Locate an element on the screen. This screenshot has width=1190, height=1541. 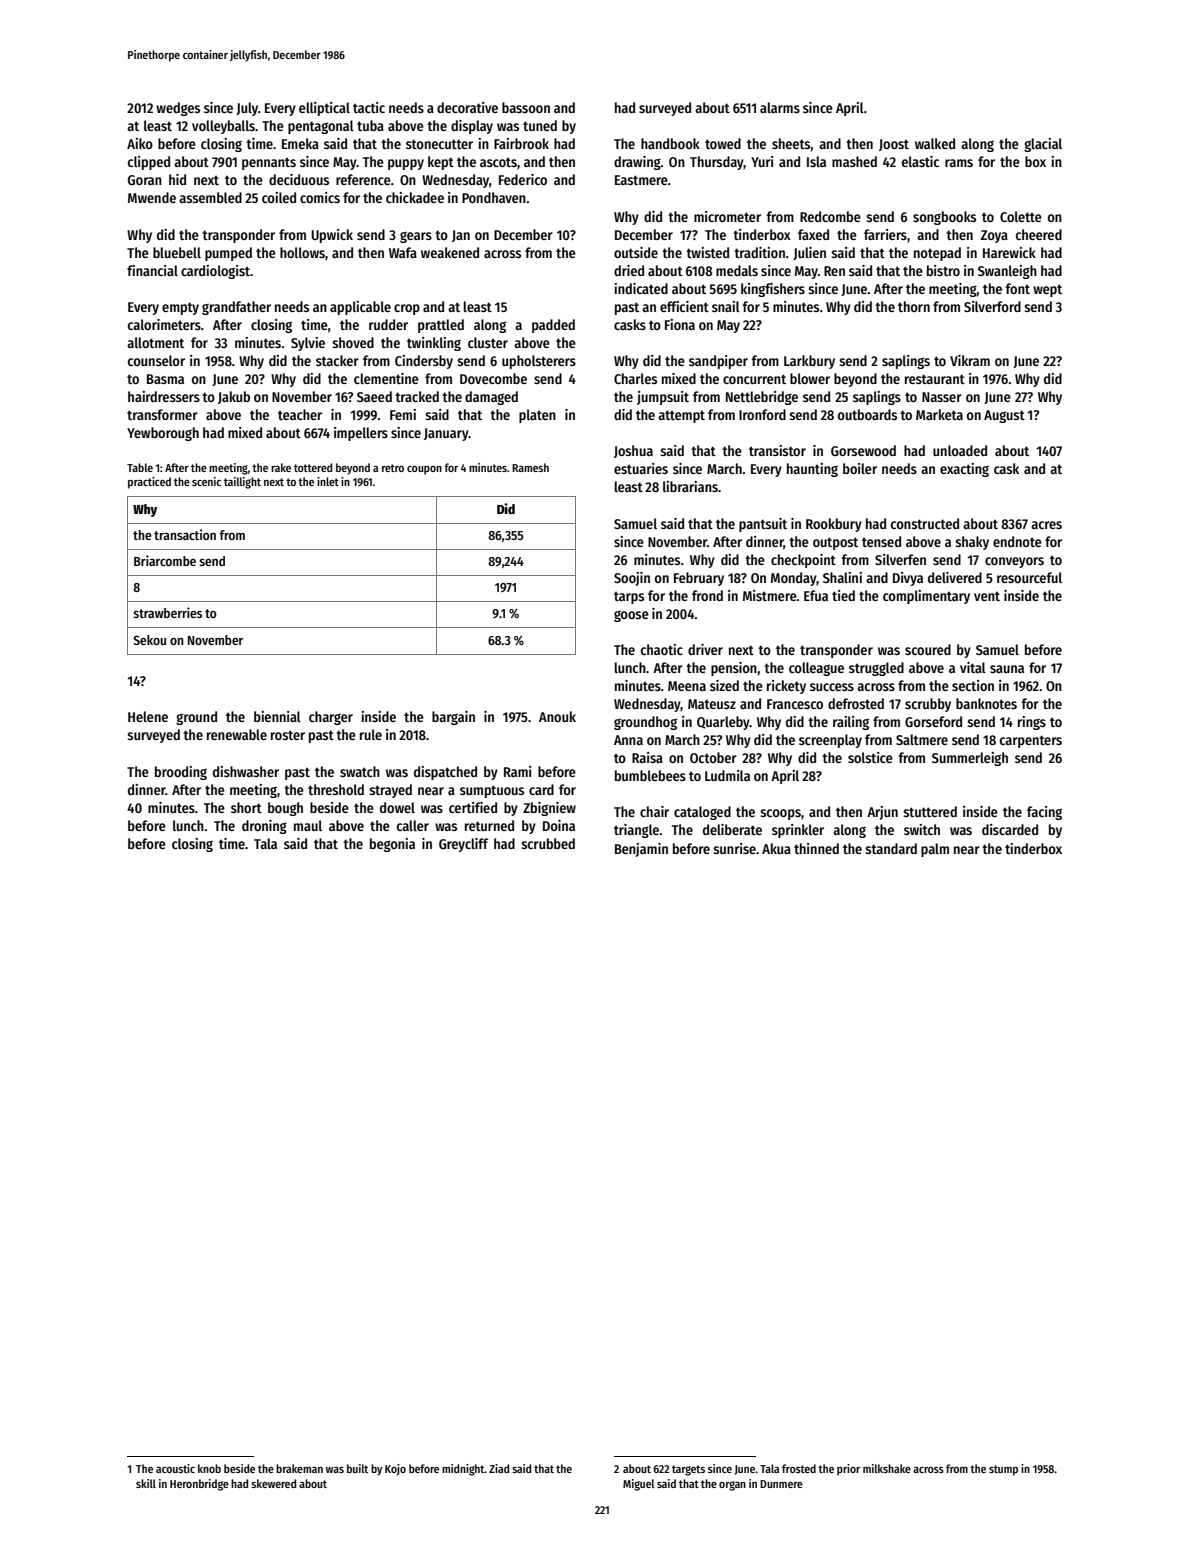
triangle is located at coordinates (636, 831).
